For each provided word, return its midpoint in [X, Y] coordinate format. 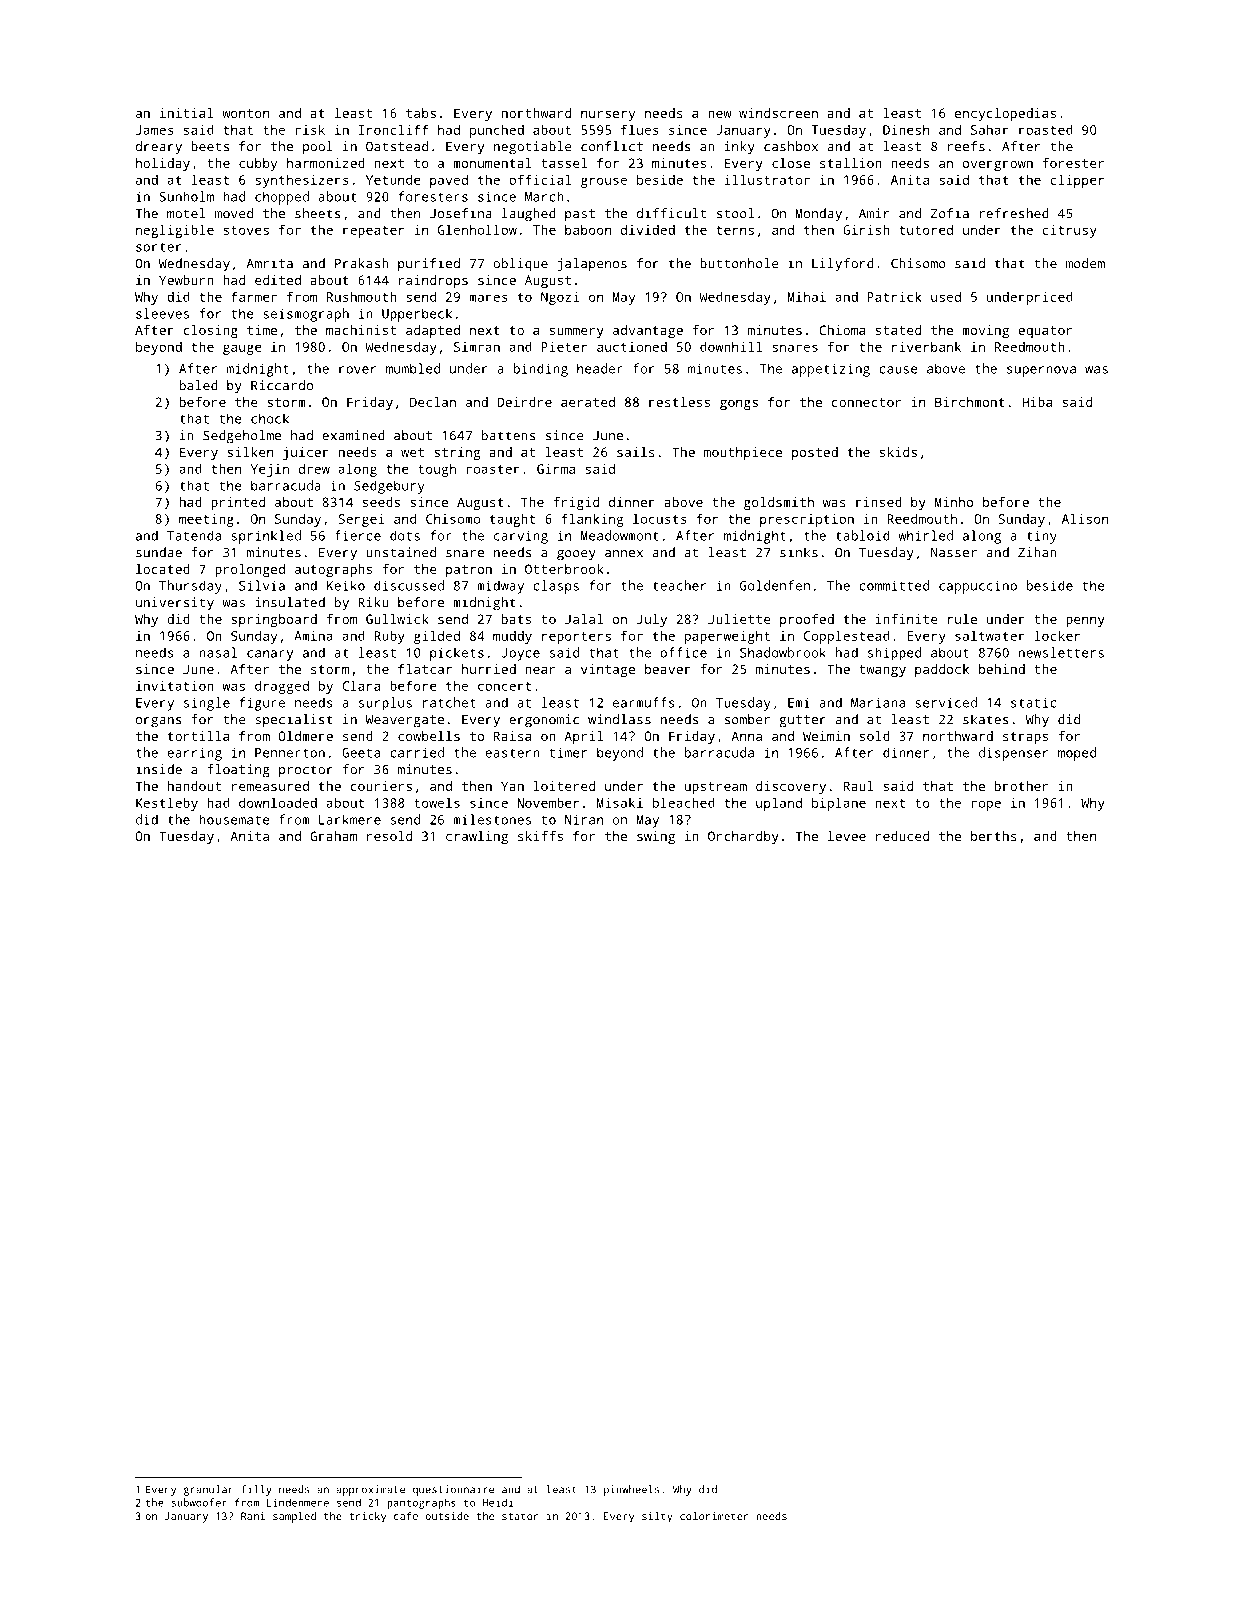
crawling [477, 837]
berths [994, 836]
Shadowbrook [783, 652]
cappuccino [978, 587]
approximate [370, 1490]
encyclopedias [1005, 114]
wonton [245, 113]
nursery [608, 116]
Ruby [389, 637]
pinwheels [632, 1490]
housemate [234, 819]
